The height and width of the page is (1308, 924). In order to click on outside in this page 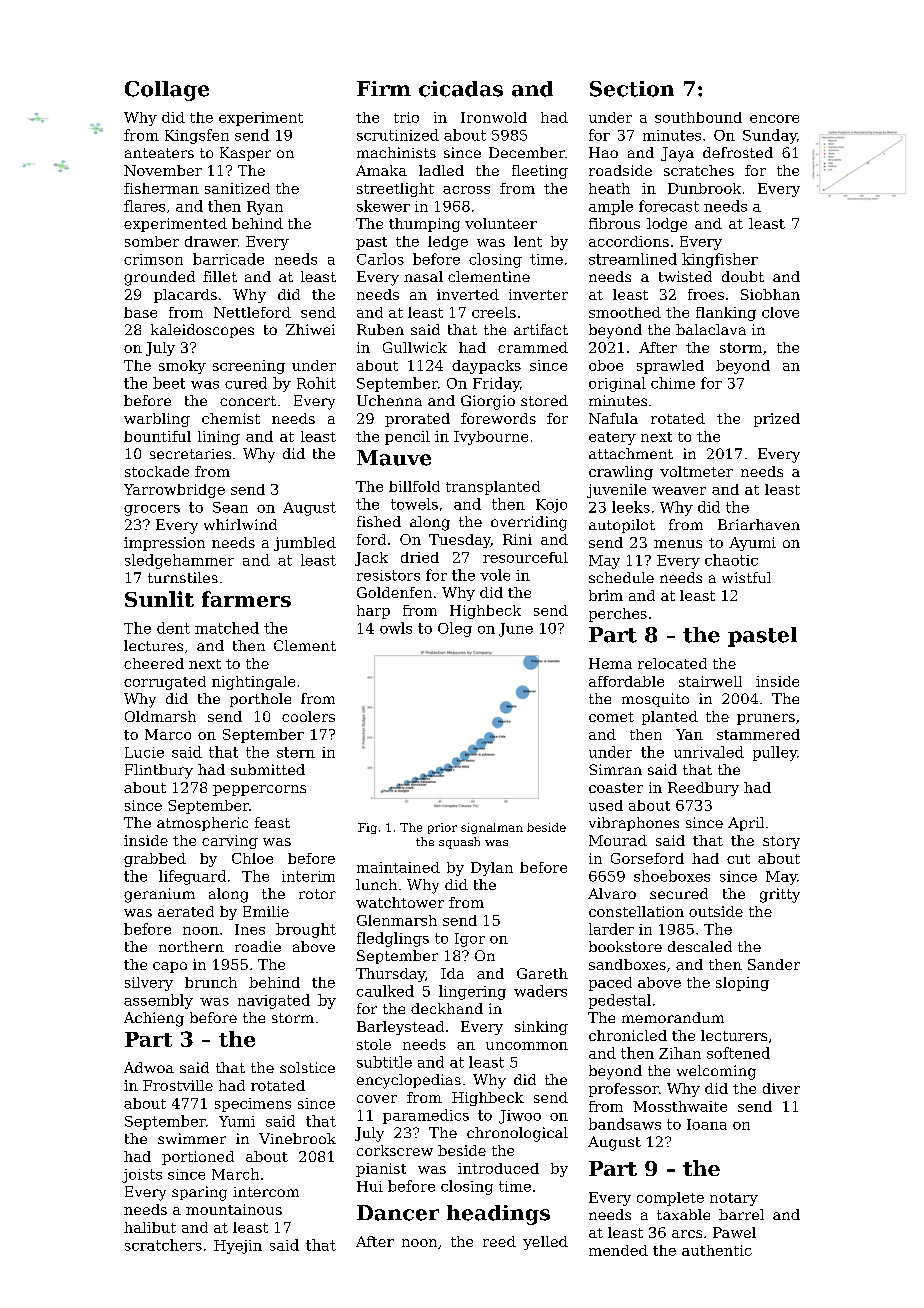, I will do `click(716, 911)`.
